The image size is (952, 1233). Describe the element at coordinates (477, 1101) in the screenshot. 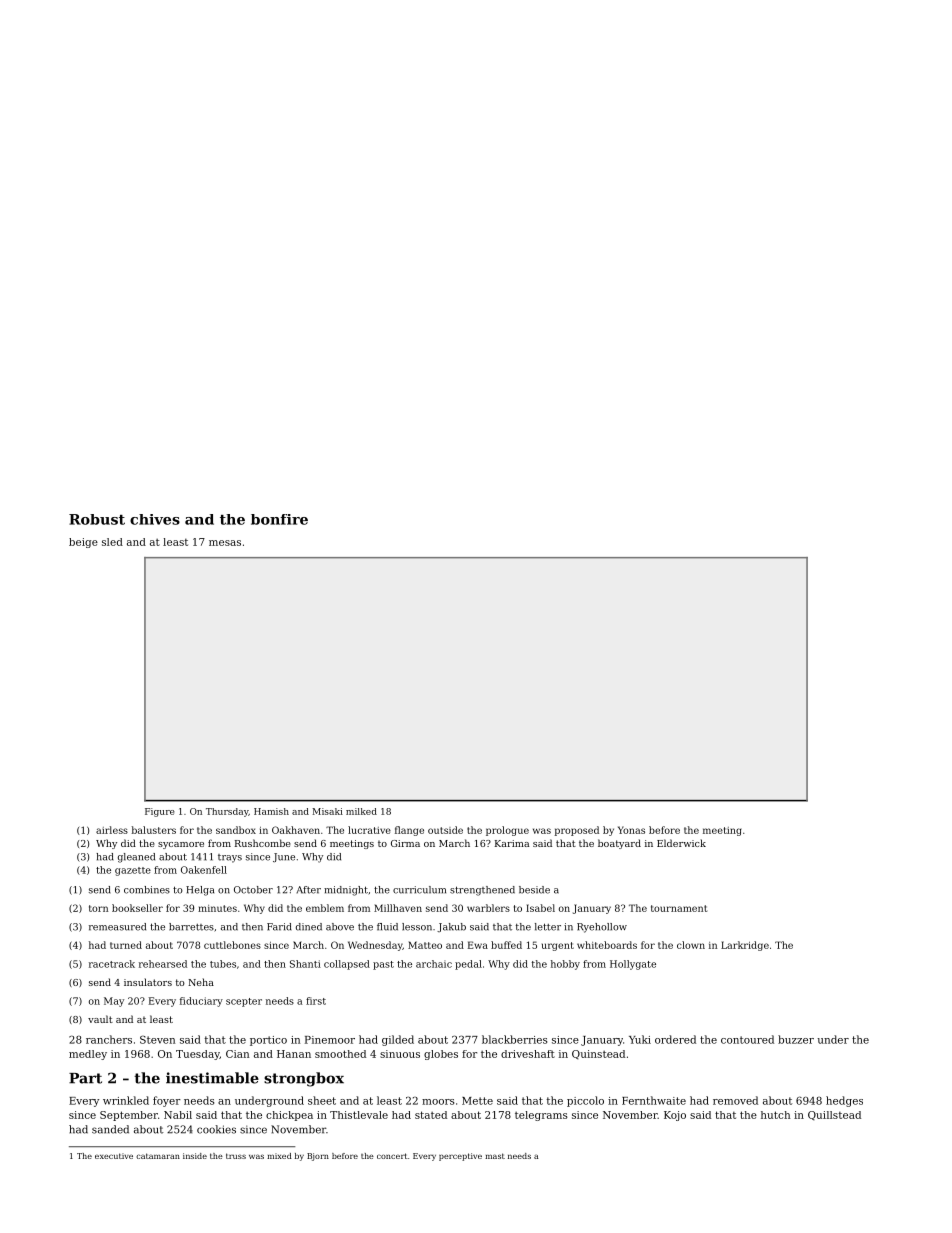

I see `Mette` at that location.
